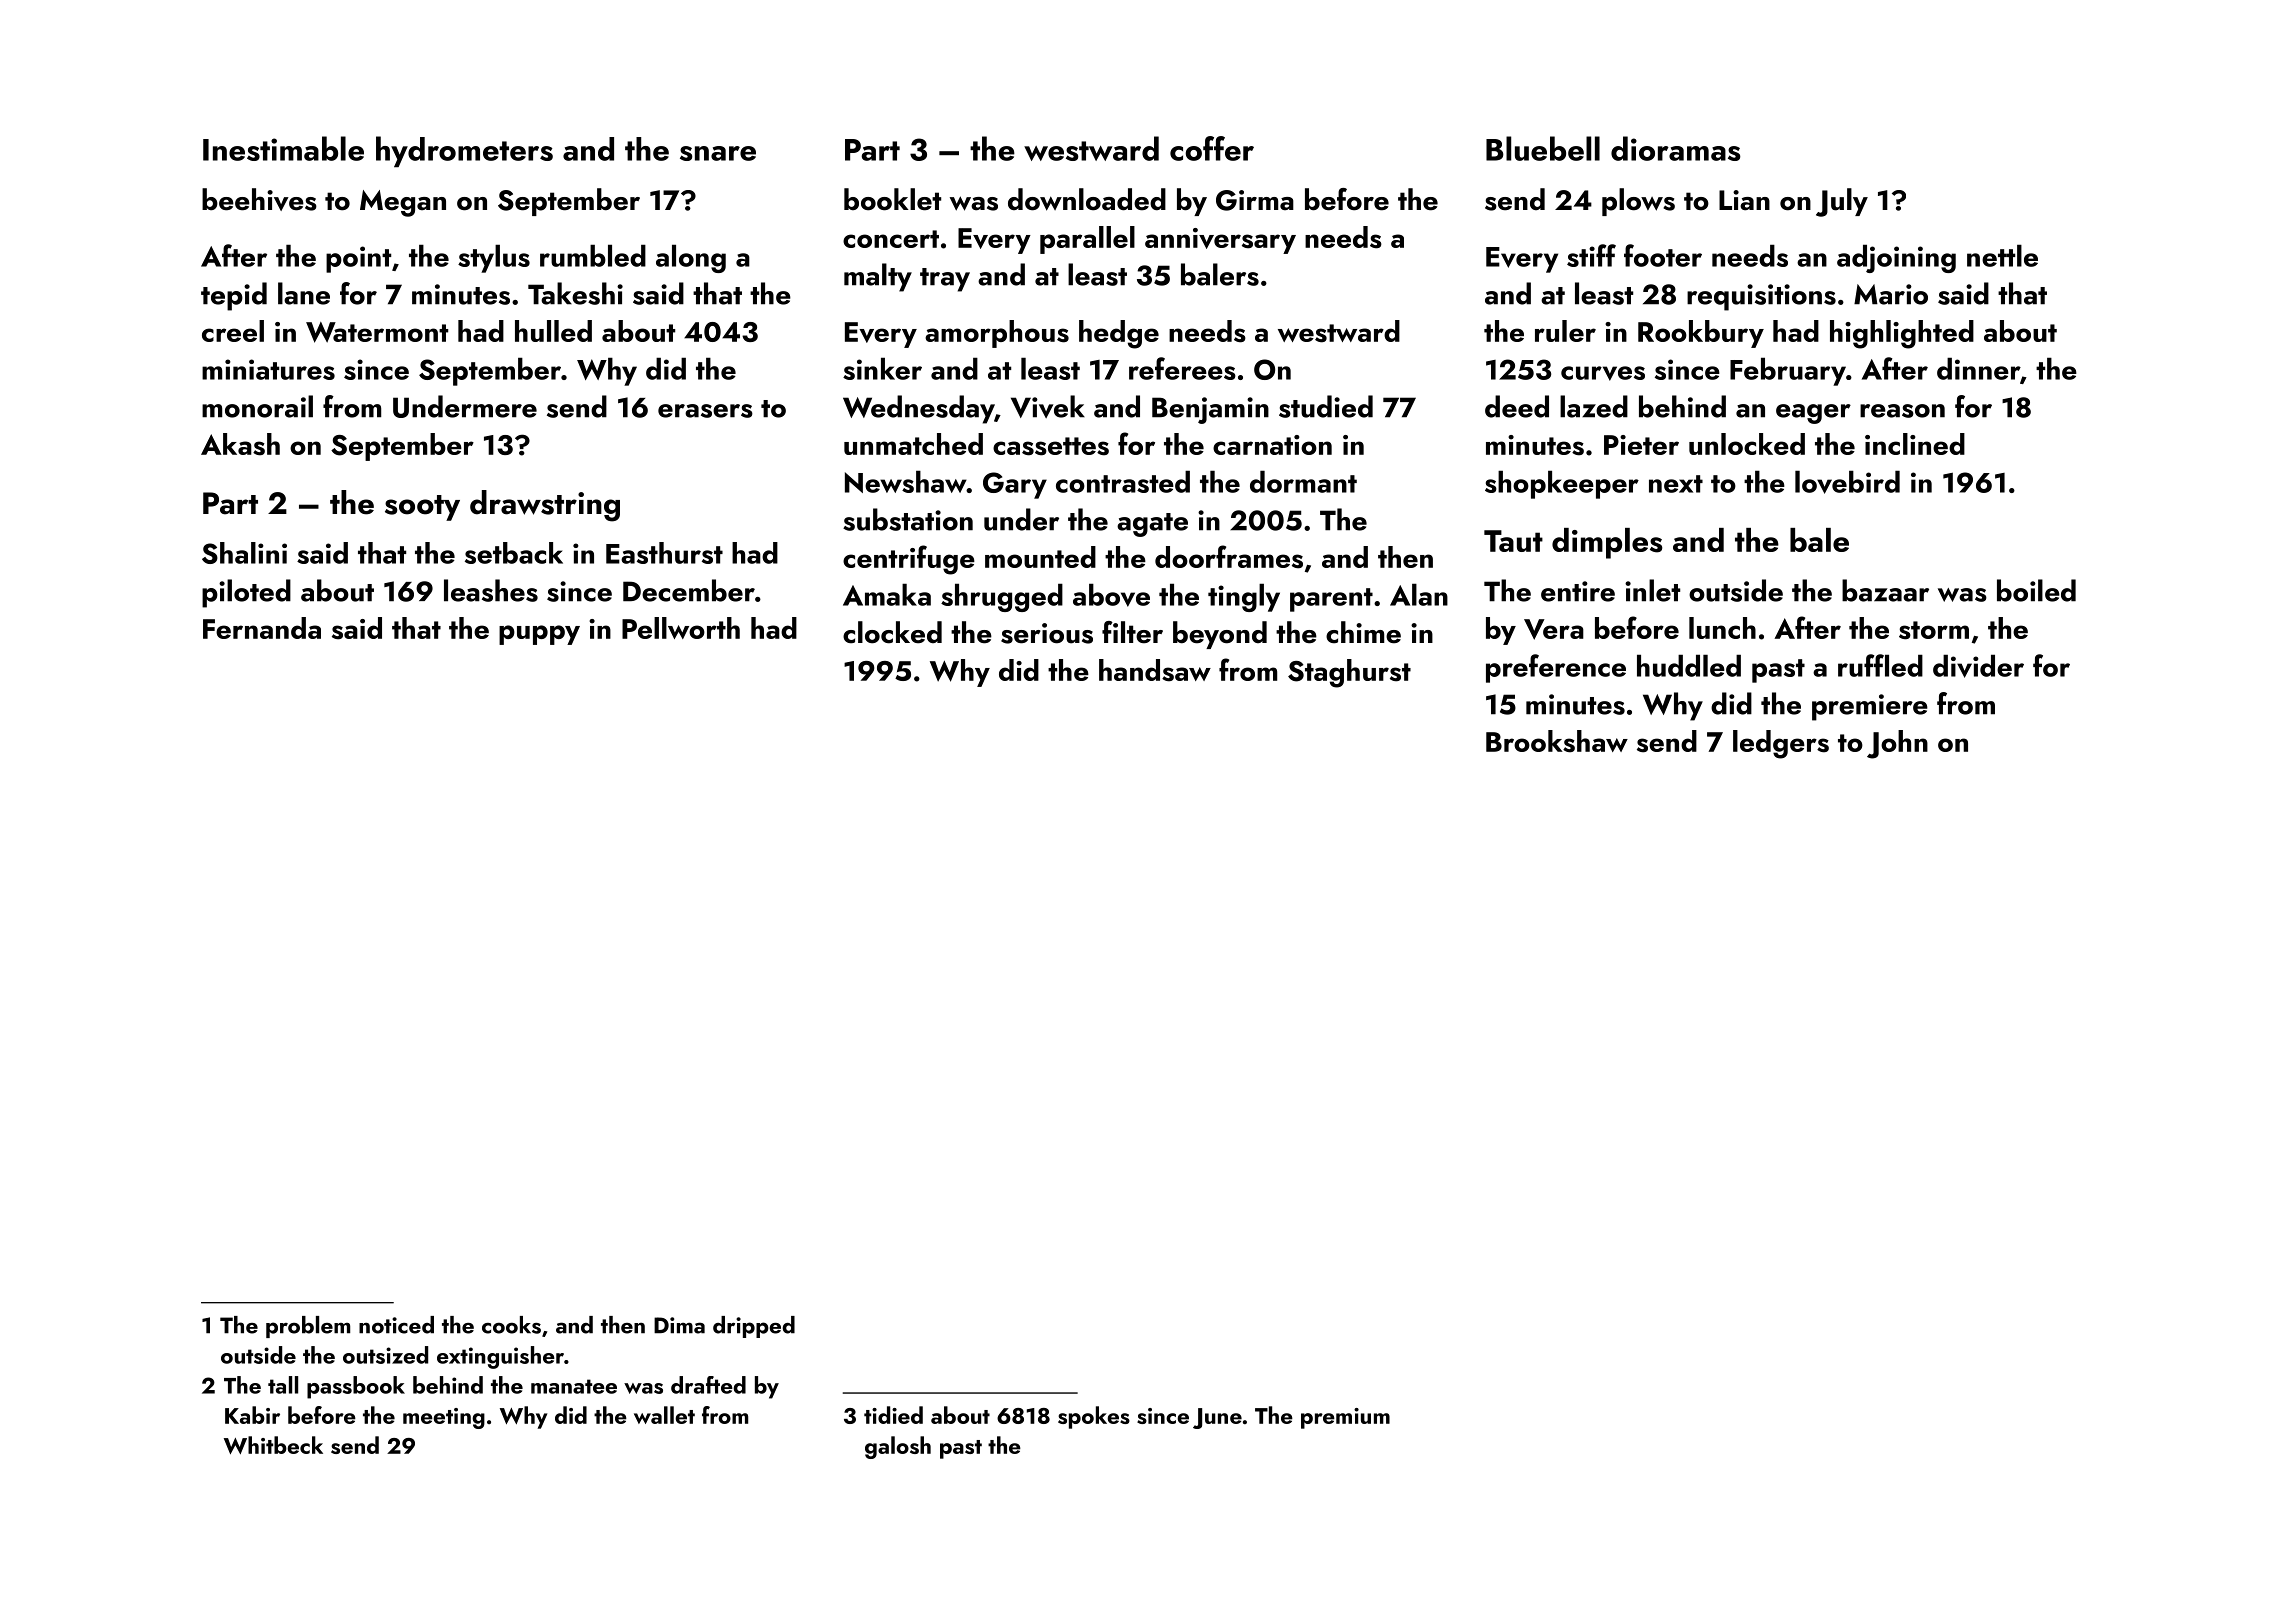 Image resolution: width=2292 pixels, height=1620 pixels. I want to click on Megan, so click(403, 203).
